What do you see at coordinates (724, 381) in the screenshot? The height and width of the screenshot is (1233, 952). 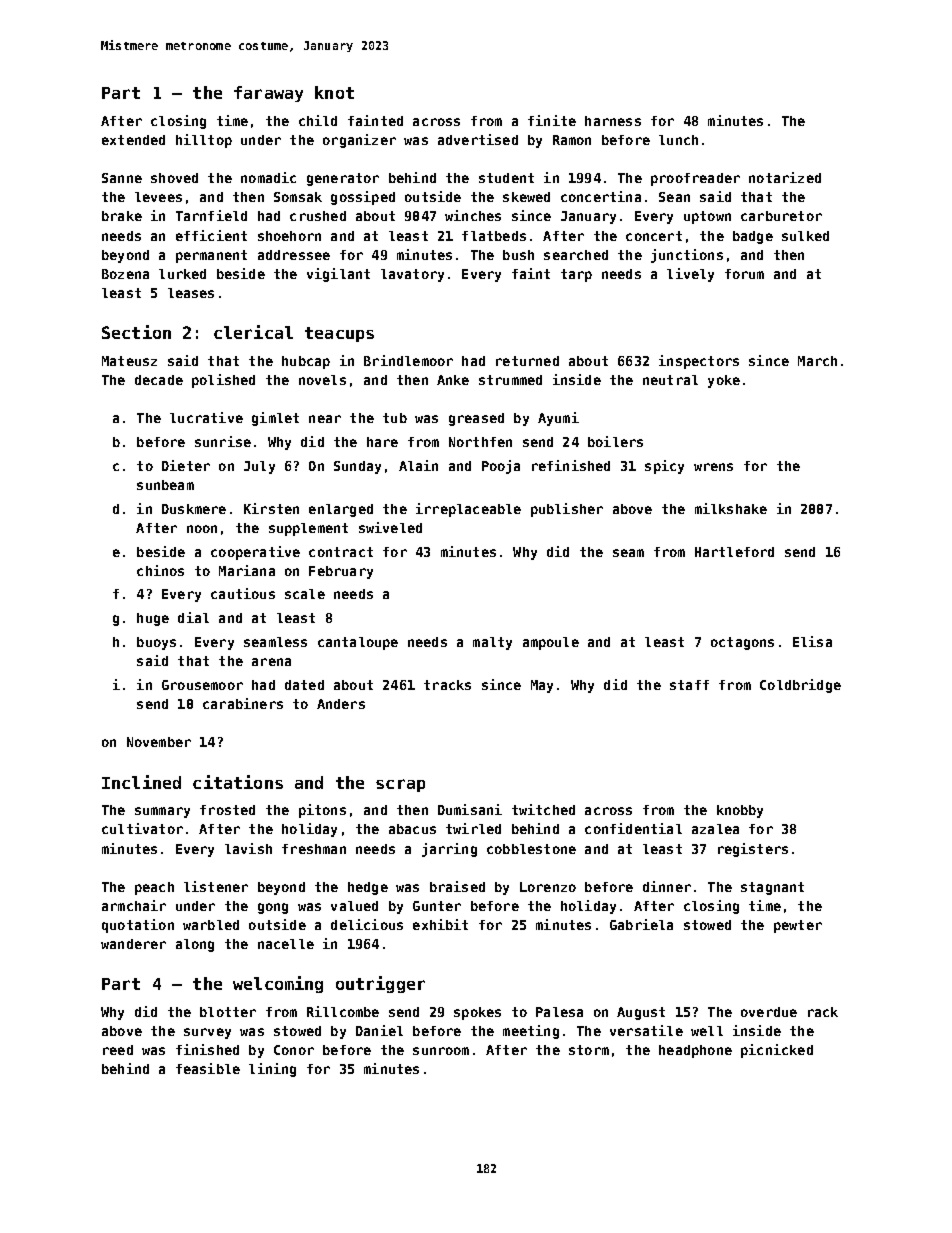 I see `yoke` at bounding box center [724, 381].
